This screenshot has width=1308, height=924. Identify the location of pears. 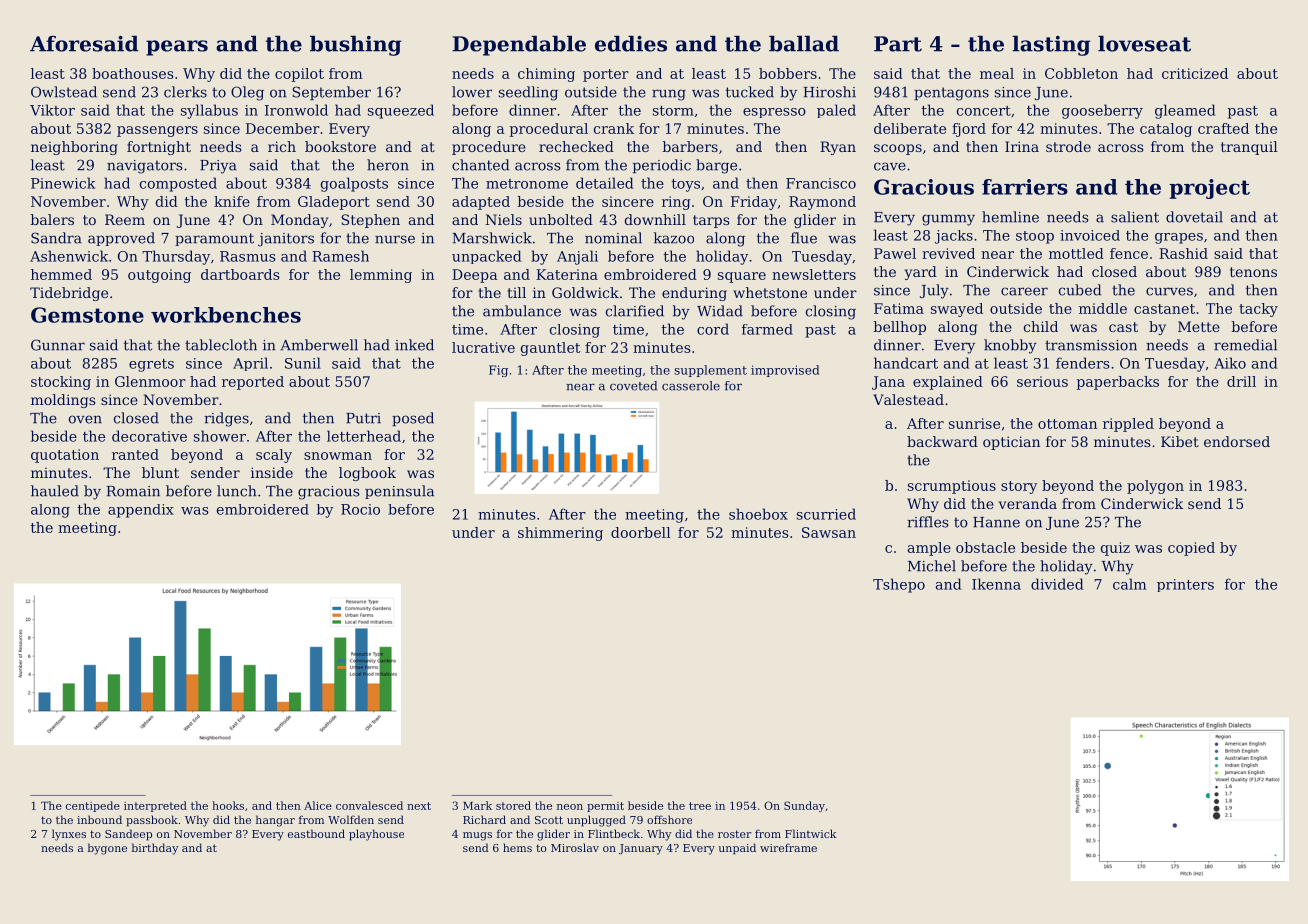
(177, 48).
